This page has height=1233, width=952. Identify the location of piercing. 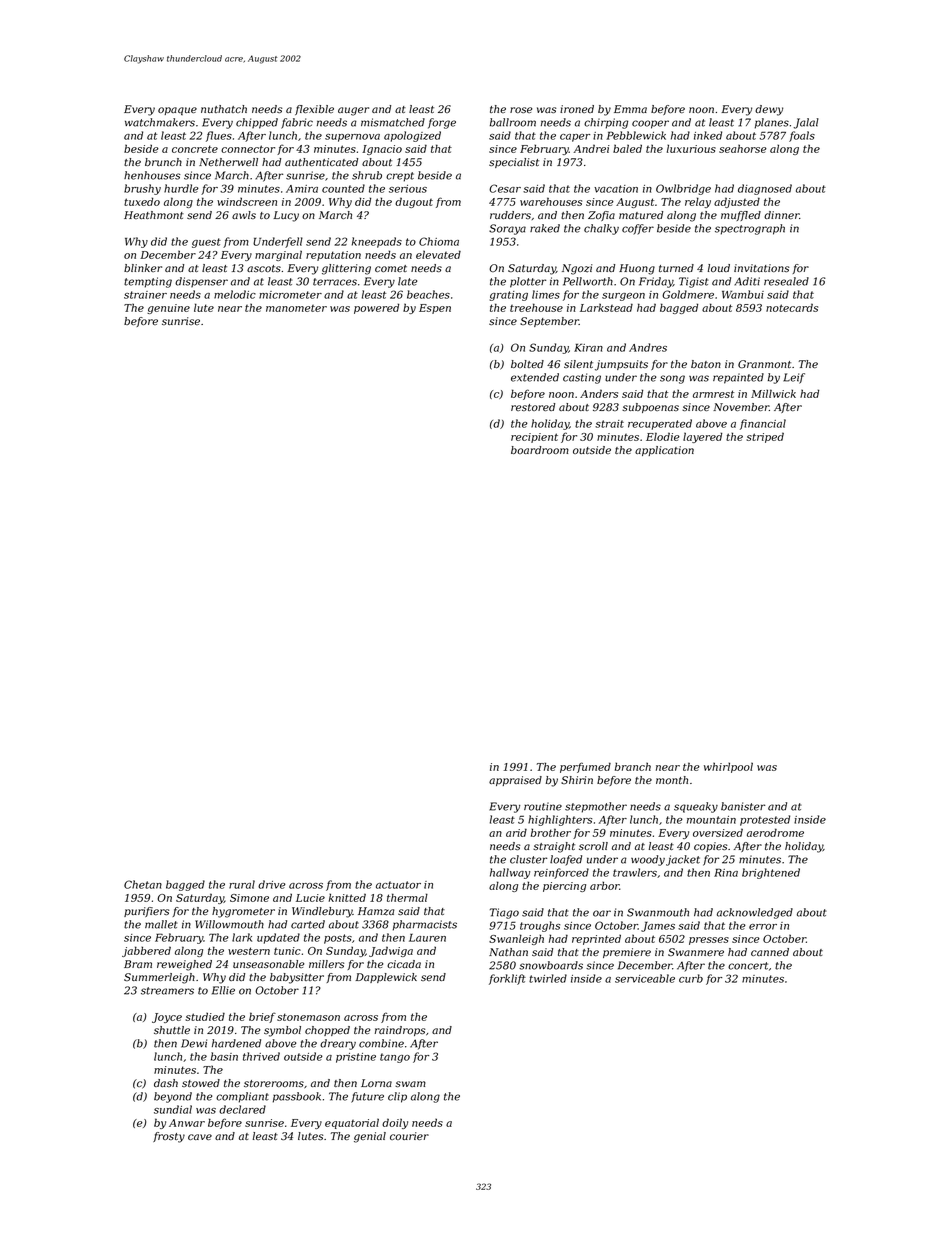
(564, 887).
